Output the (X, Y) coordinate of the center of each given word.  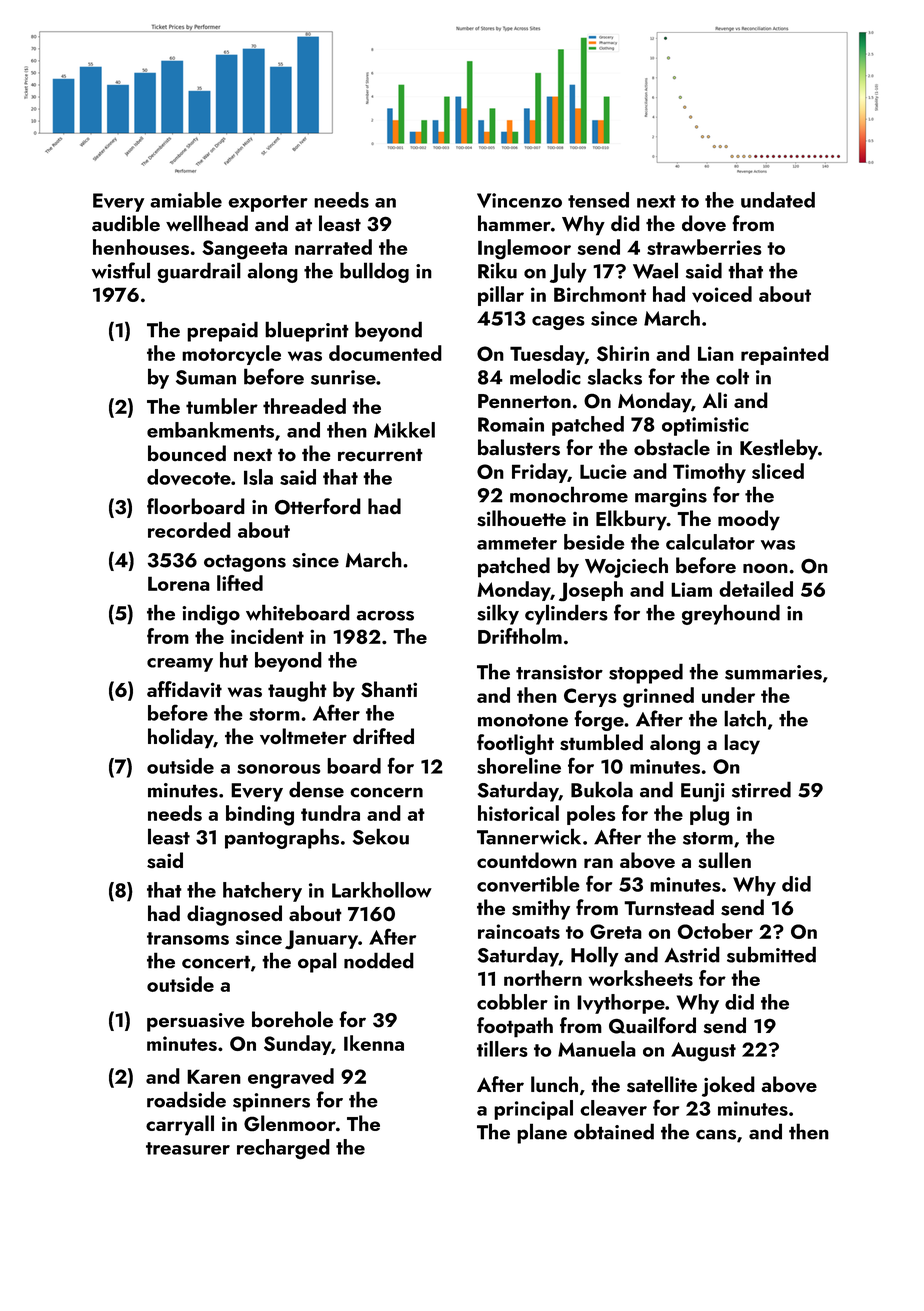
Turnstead (669, 907)
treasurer (188, 1148)
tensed (598, 200)
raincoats (519, 931)
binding (260, 815)
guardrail (199, 272)
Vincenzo (519, 200)
